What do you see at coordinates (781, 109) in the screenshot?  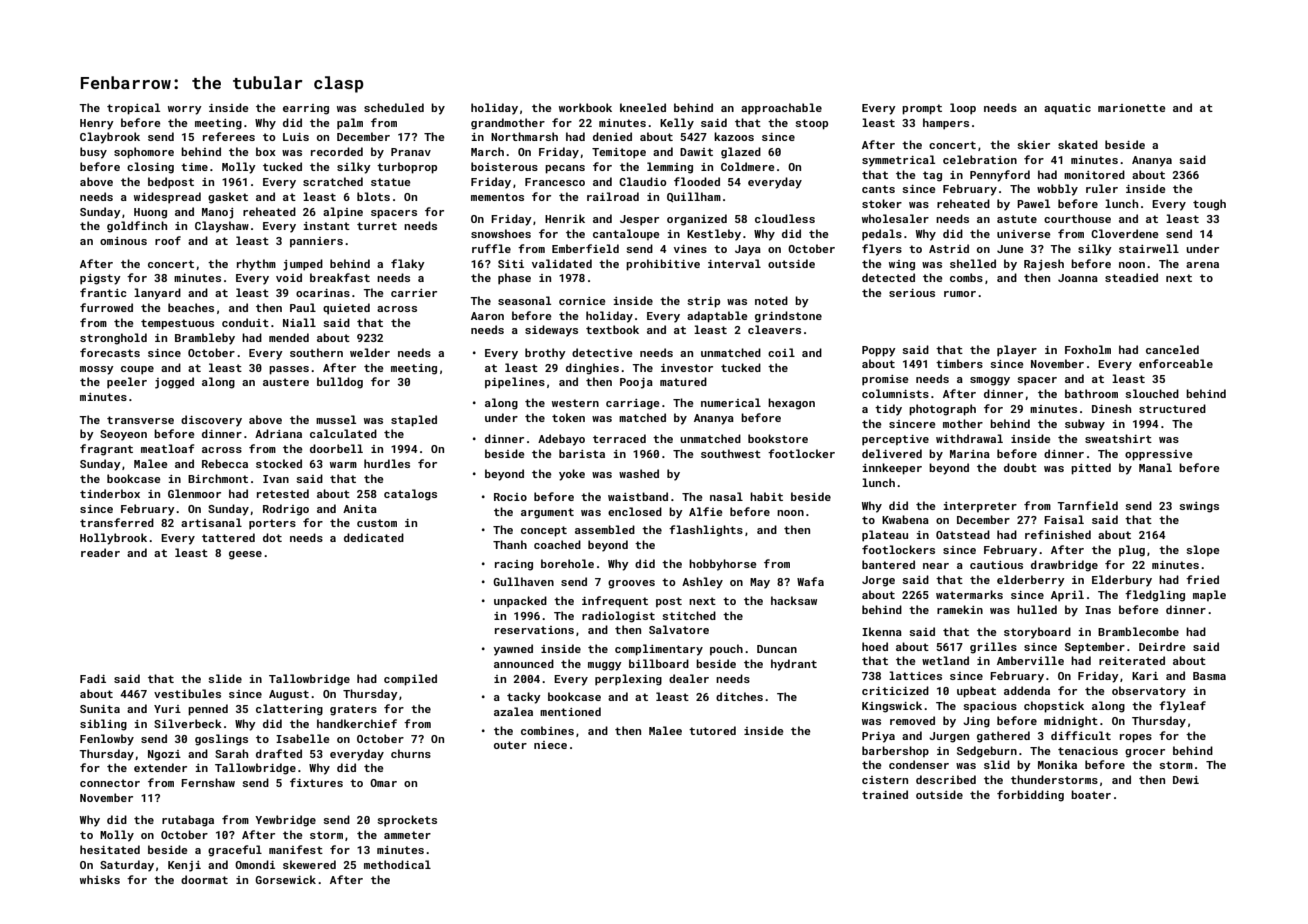 I see `approachable` at bounding box center [781, 109].
